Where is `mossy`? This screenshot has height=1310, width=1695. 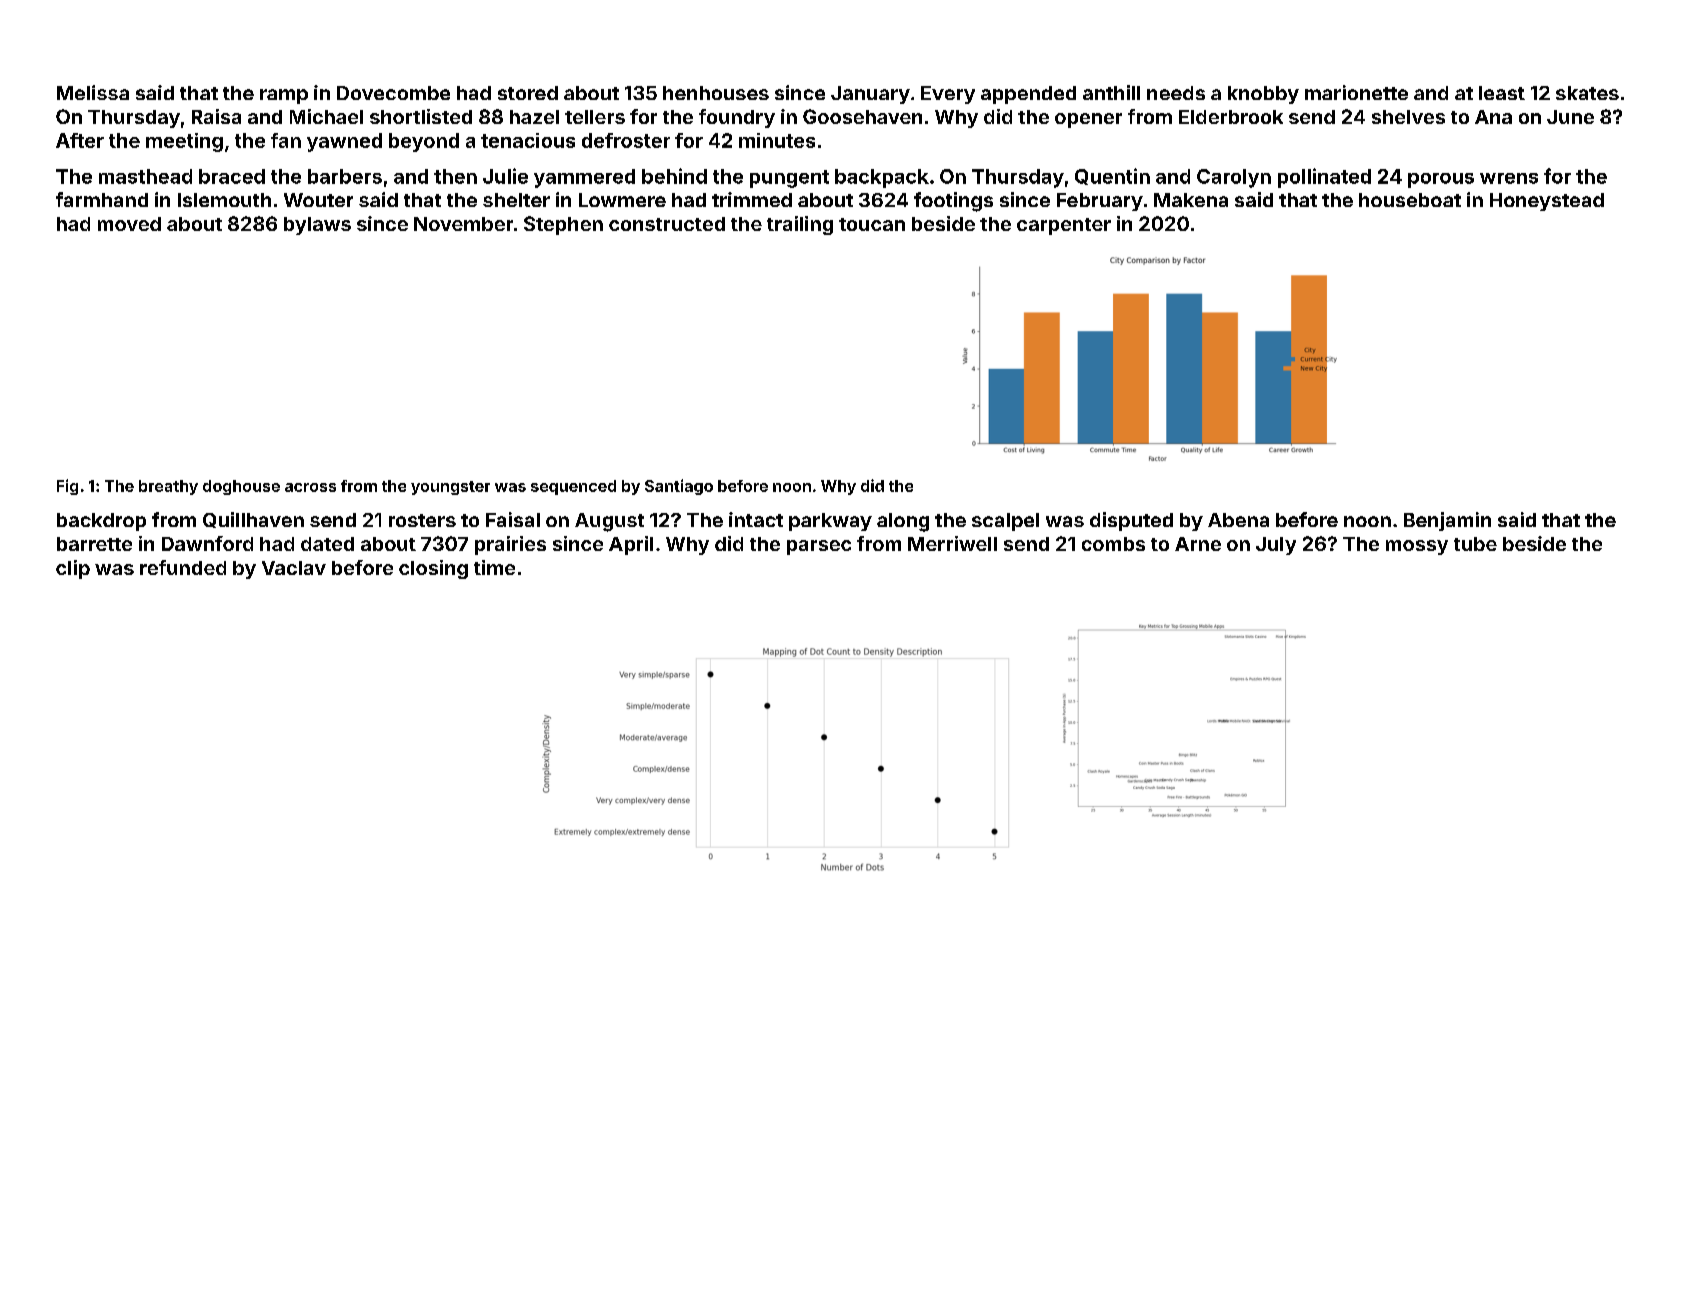
mossy is located at coordinates (1417, 547).
